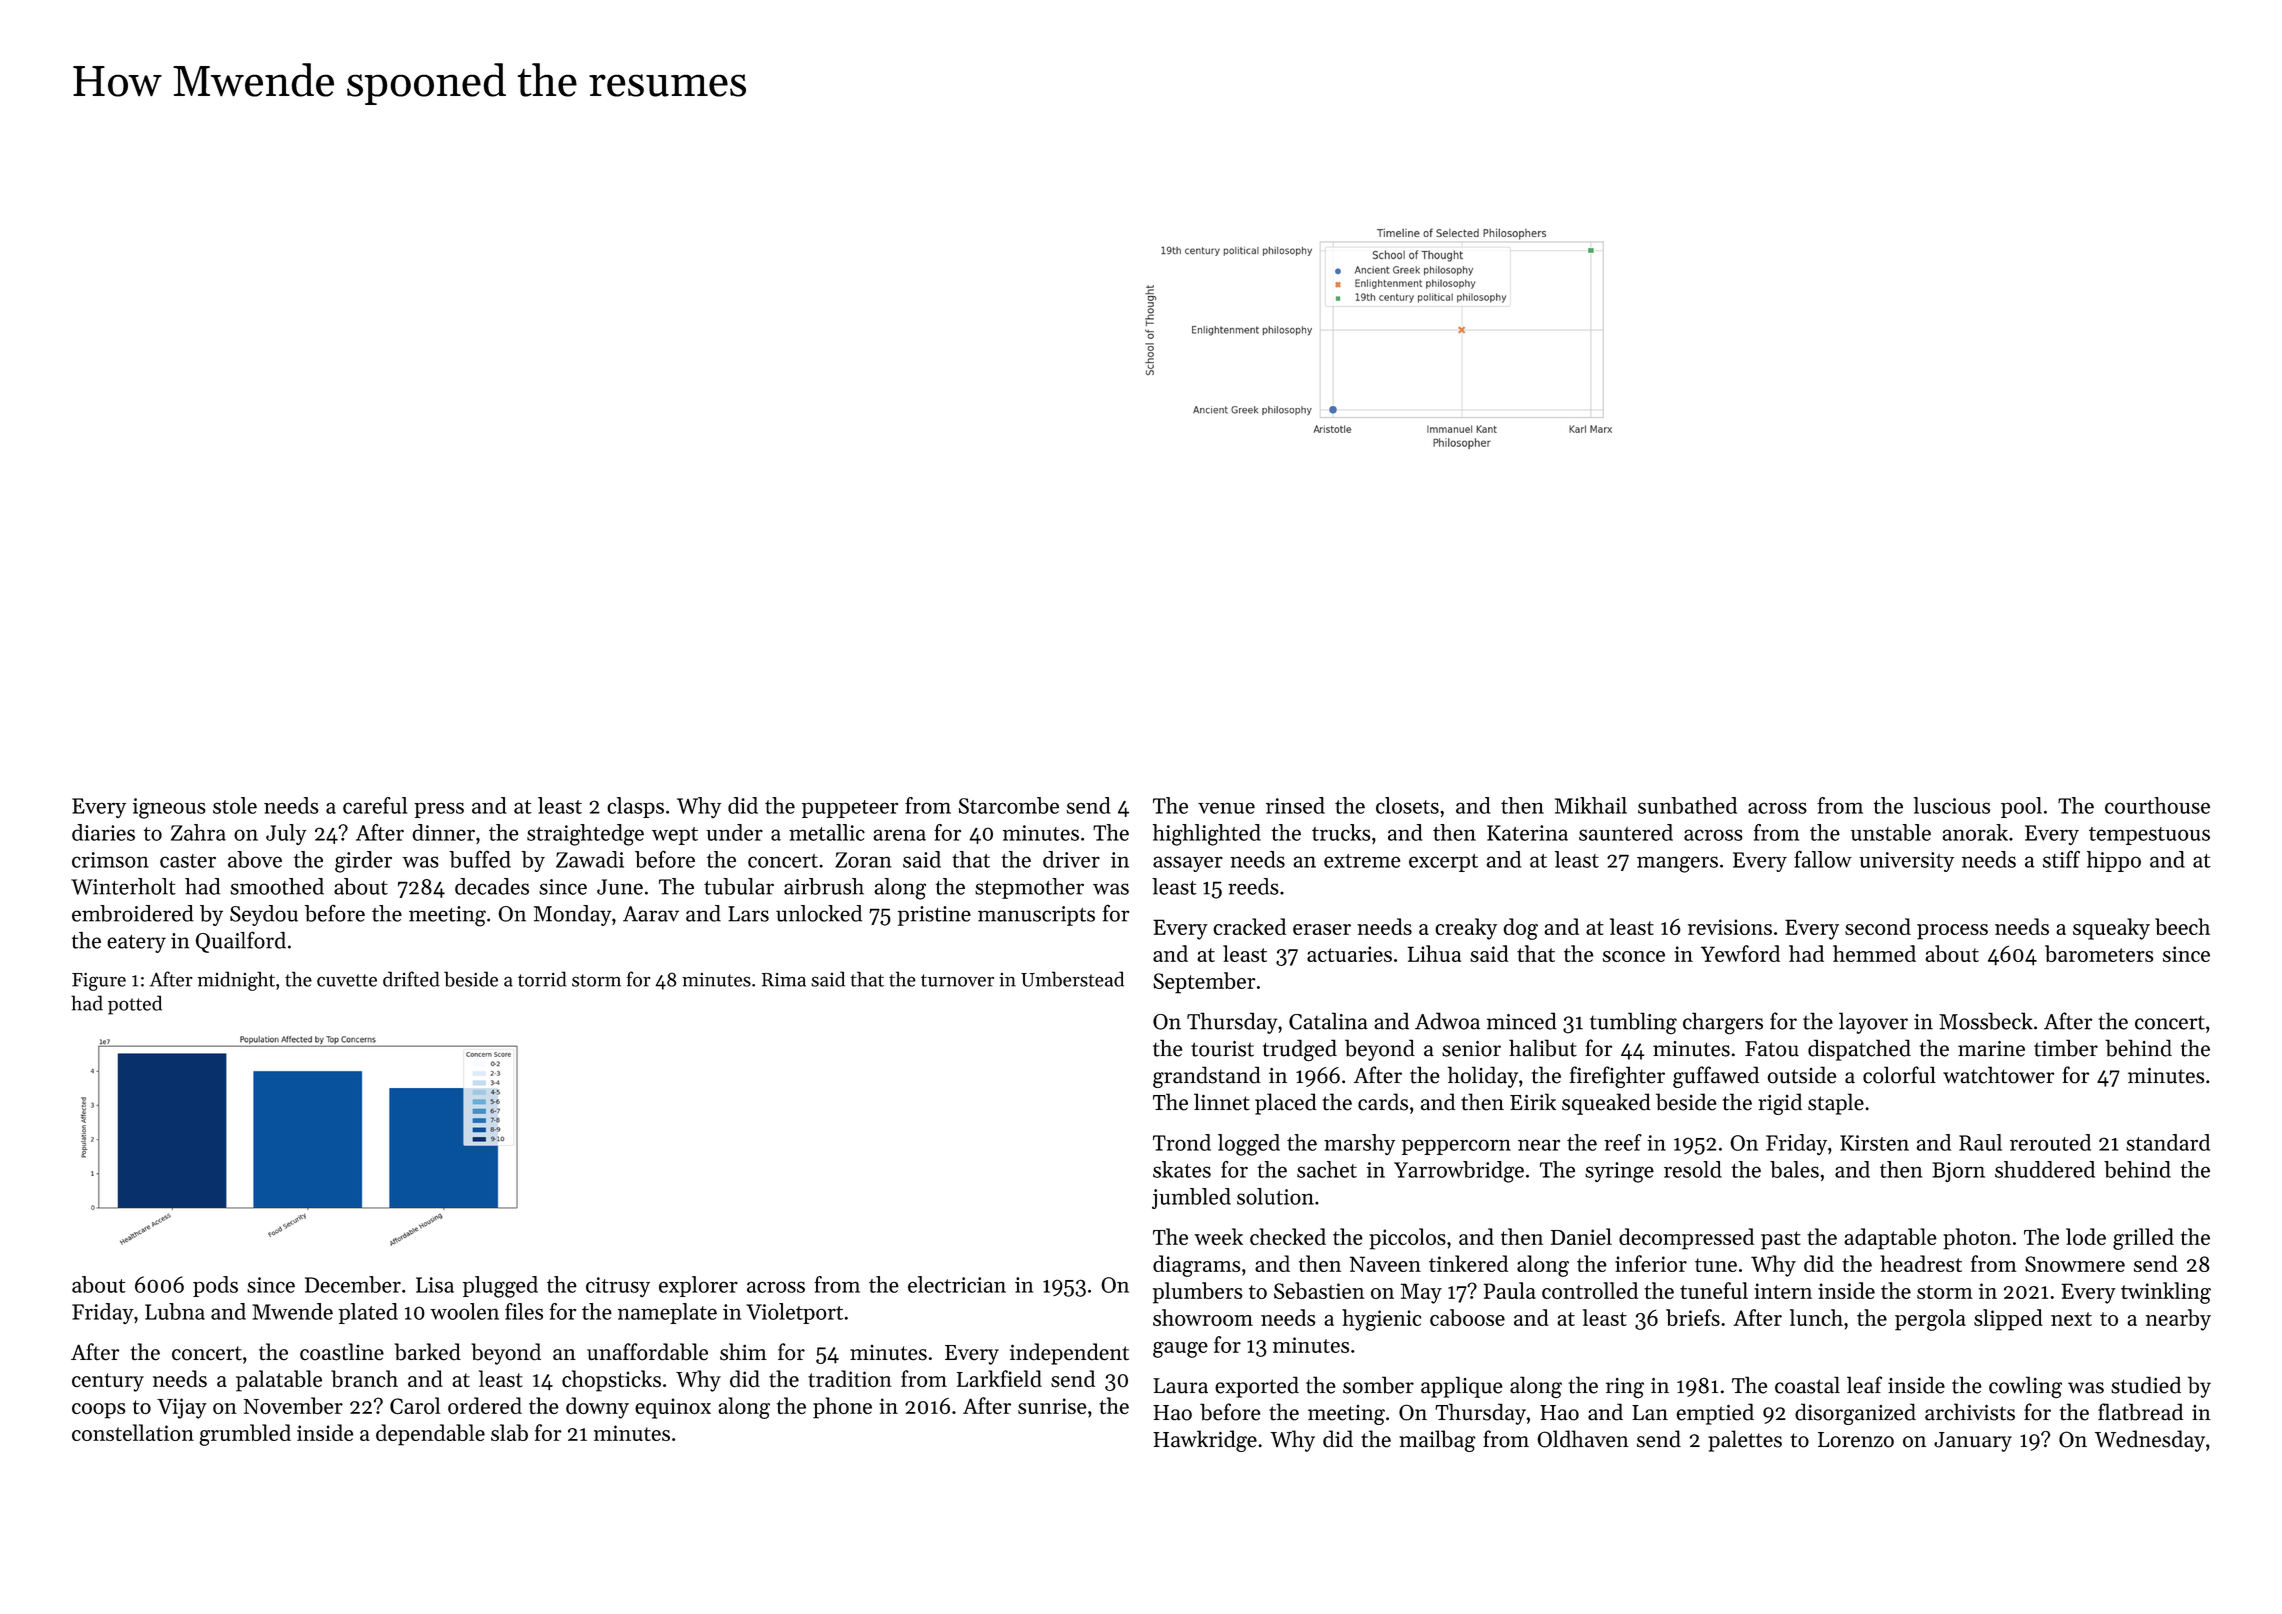 Image resolution: width=2282 pixels, height=1614 pixels. What do you see at coordinates (590, 859) in the screenshot?
I see `Zawadi` at bounding box center [590, 859].
